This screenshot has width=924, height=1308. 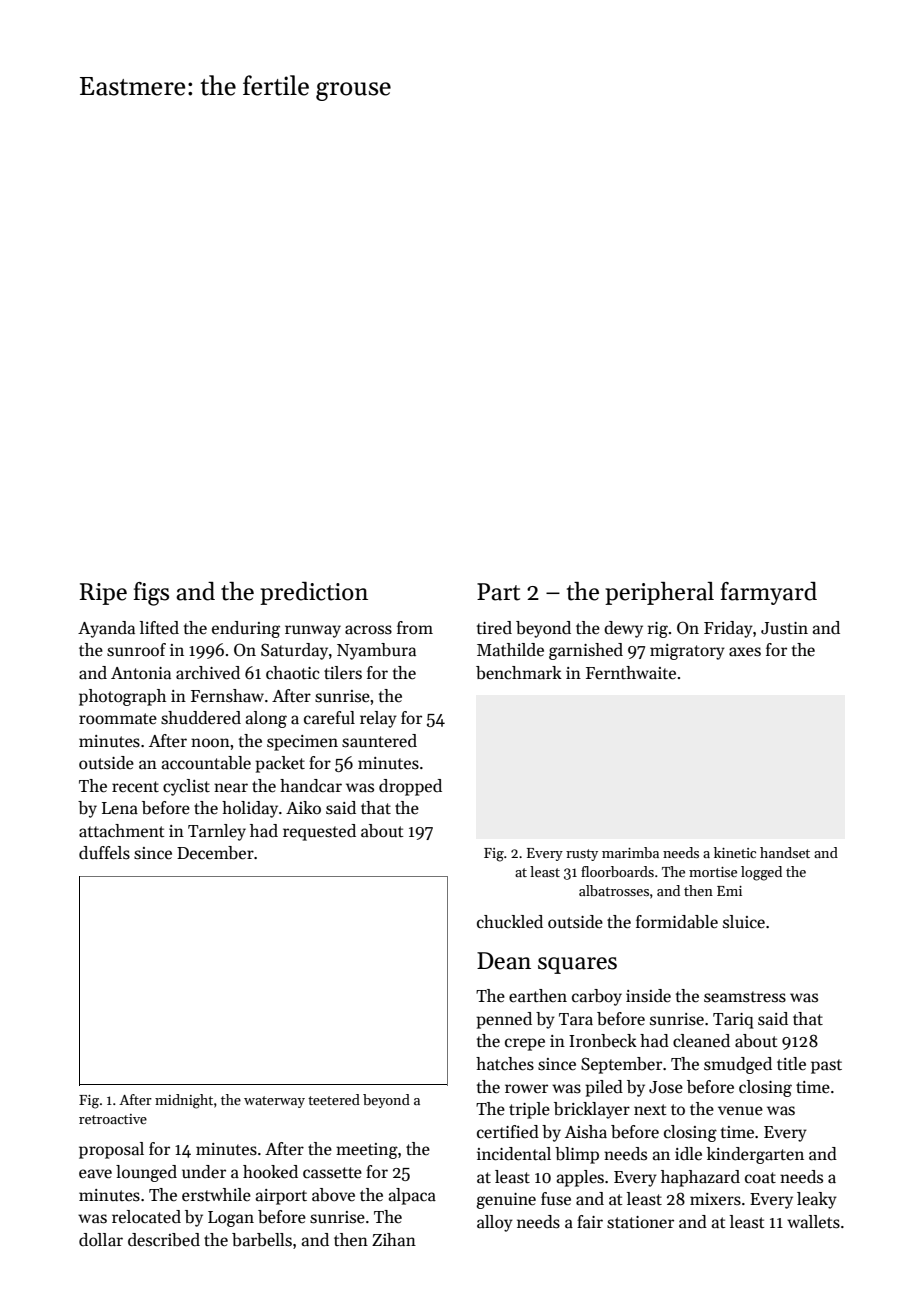 I want to click on dollar, so click(x=101, y=1239).
